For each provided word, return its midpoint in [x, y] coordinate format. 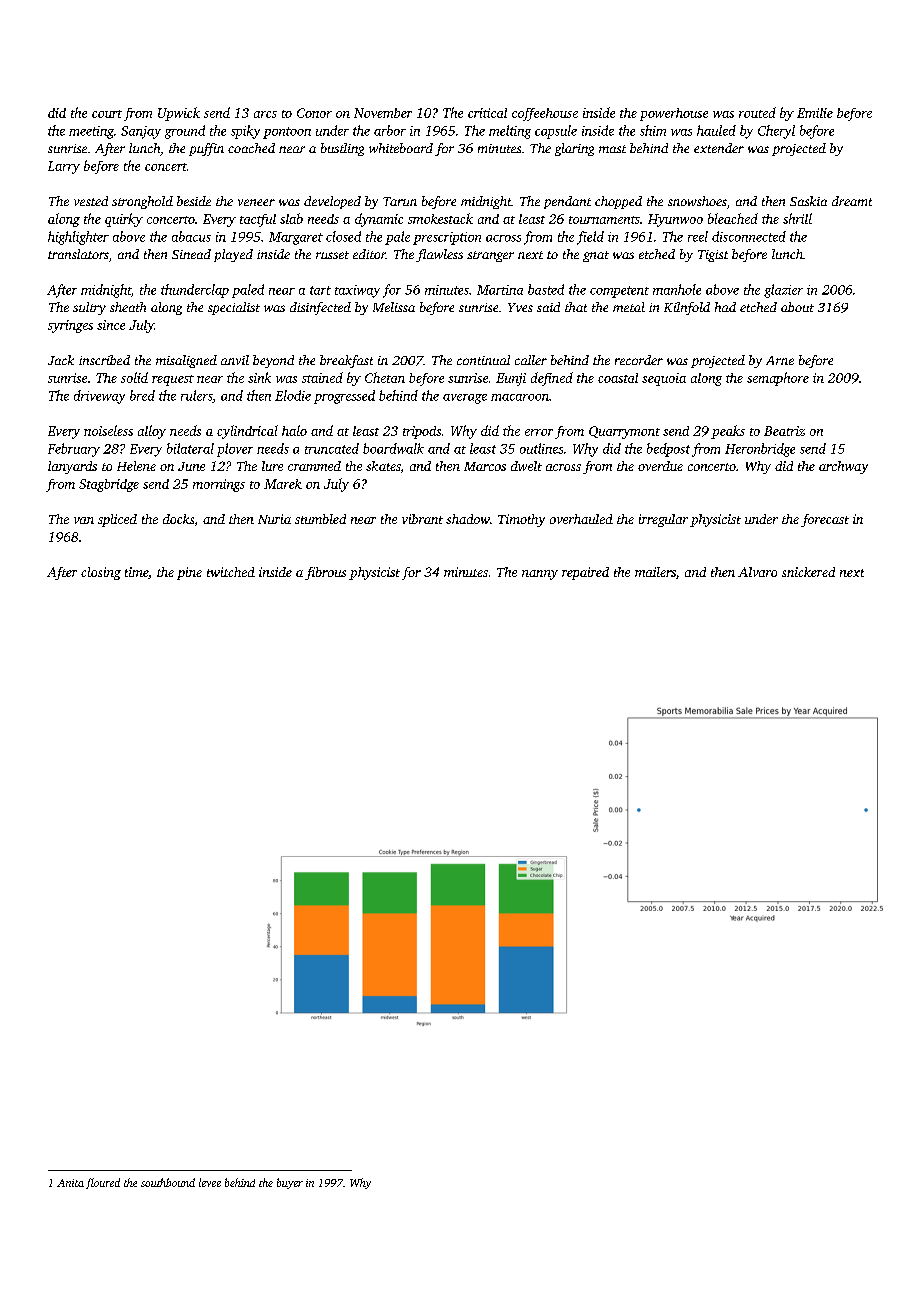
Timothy [521, 520]
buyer [290, 1183]
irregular [663, 520]
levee [210, 1182]
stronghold [142, 202]
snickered [808, 572]
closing [101, 573]
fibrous [325, 573]
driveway [99, 397]
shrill [797, 218]
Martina [500, 290]
